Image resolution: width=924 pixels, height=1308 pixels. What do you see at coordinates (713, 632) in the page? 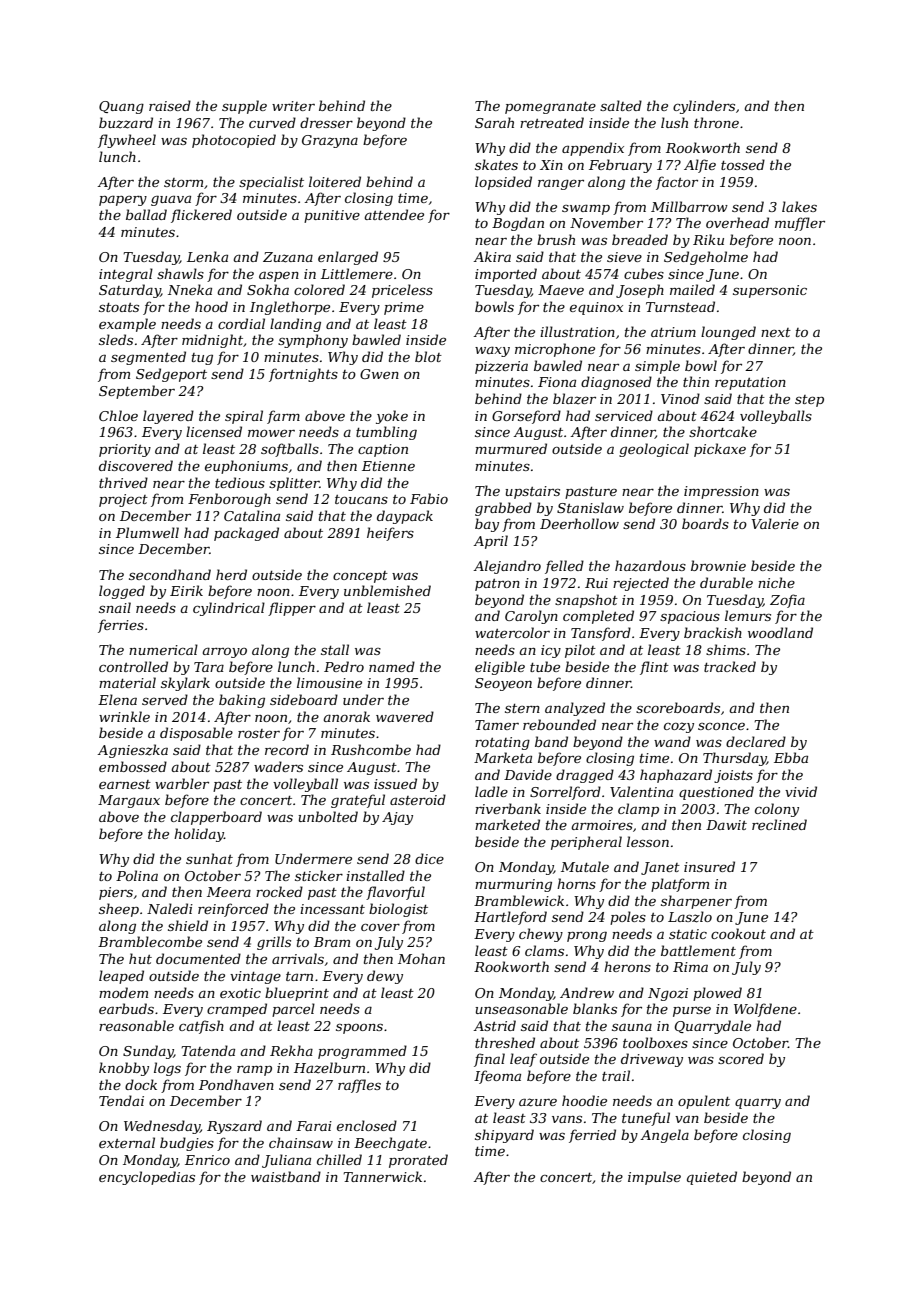
I see `brackish` at bounding box center [713, 632].
